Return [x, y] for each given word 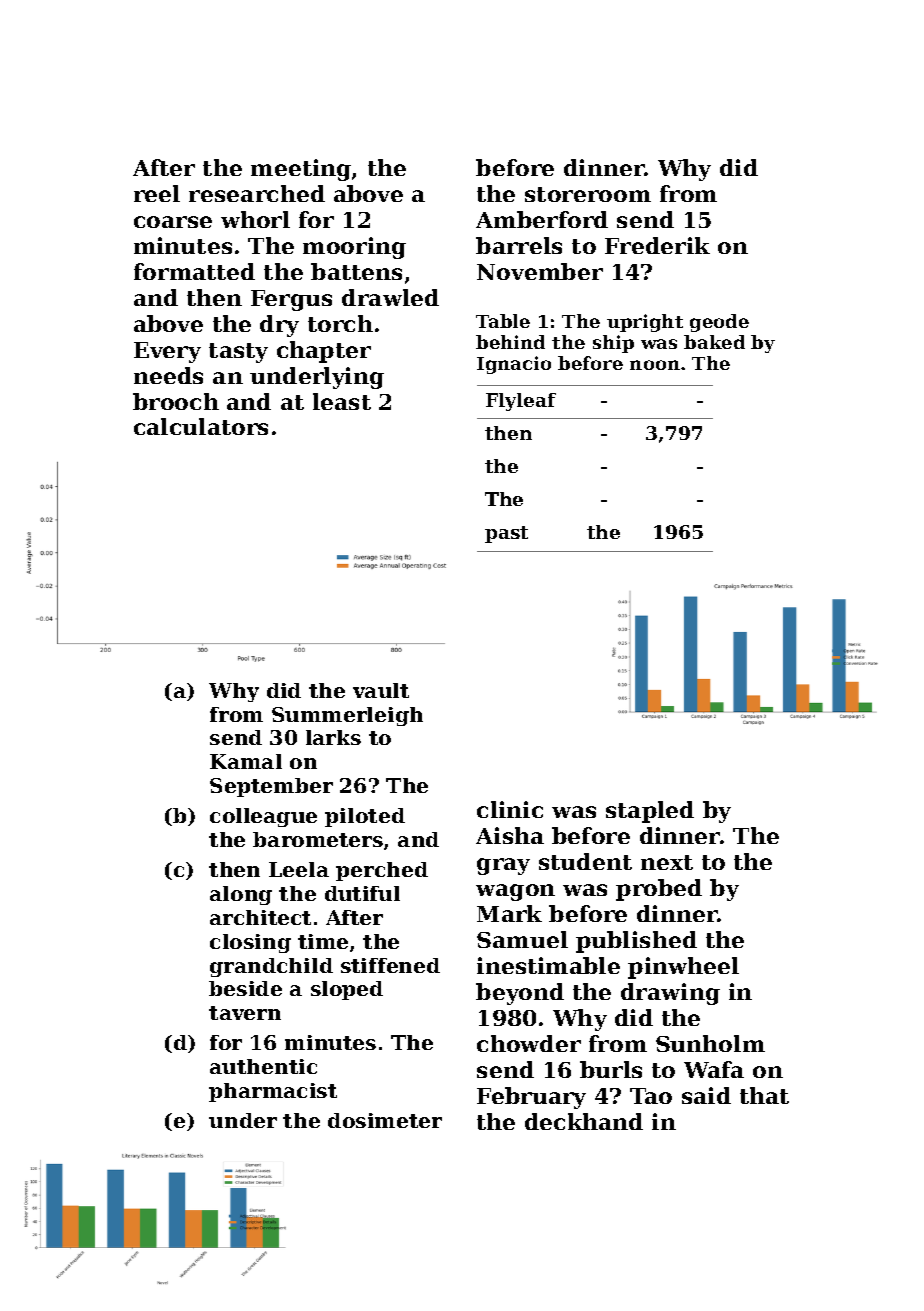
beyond [520, 994]
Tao [651, 1096]
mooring [354, 248]
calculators [201, 426]
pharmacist [273, 1092]
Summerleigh [347, 716]
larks [333, 737]
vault [381, 690]
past [506, 534]
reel [157, 193]
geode [719, 323]
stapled [650, 812]
